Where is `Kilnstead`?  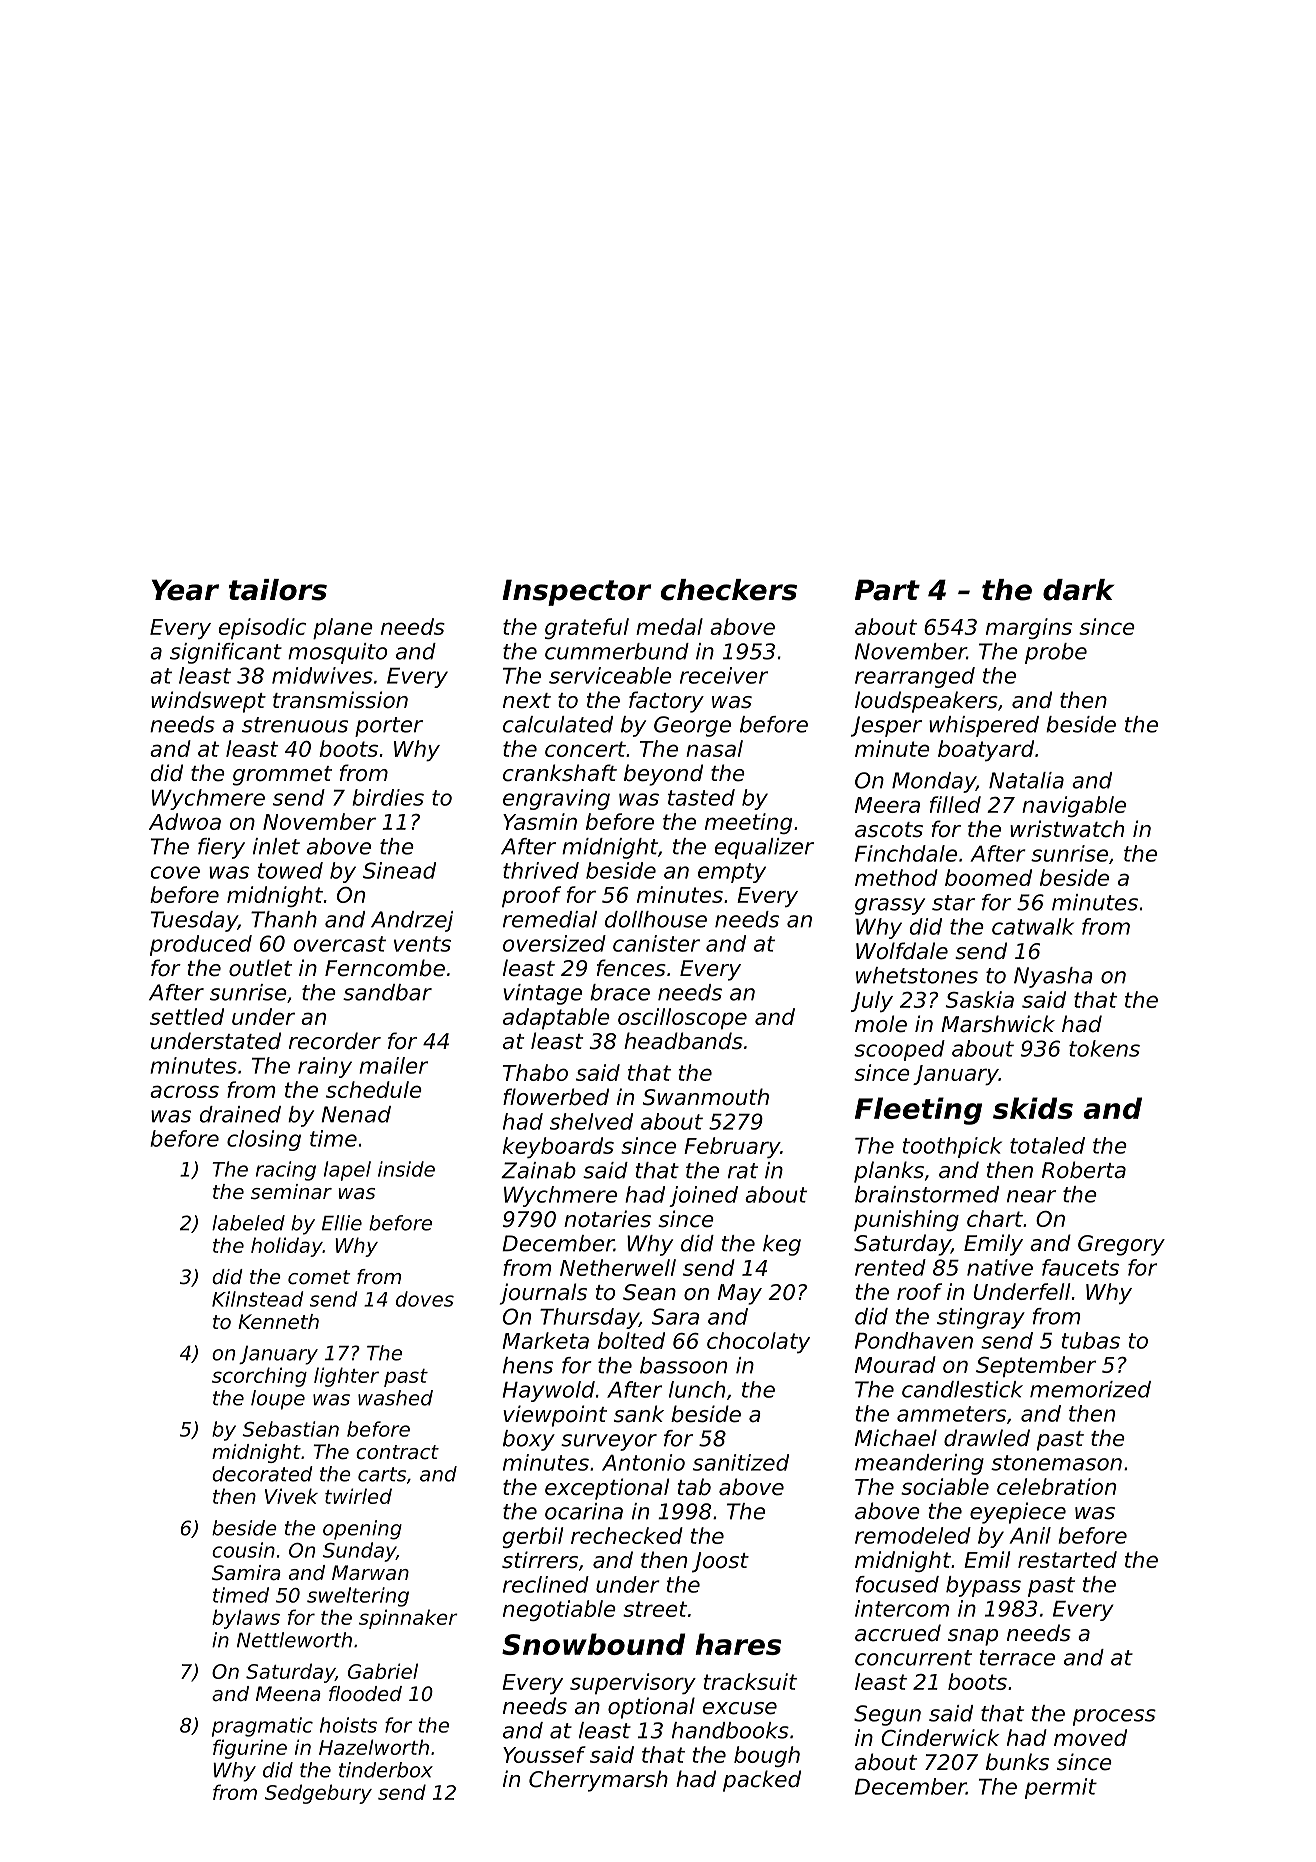
Kilnstead is located at coordinates (257, 1299).
